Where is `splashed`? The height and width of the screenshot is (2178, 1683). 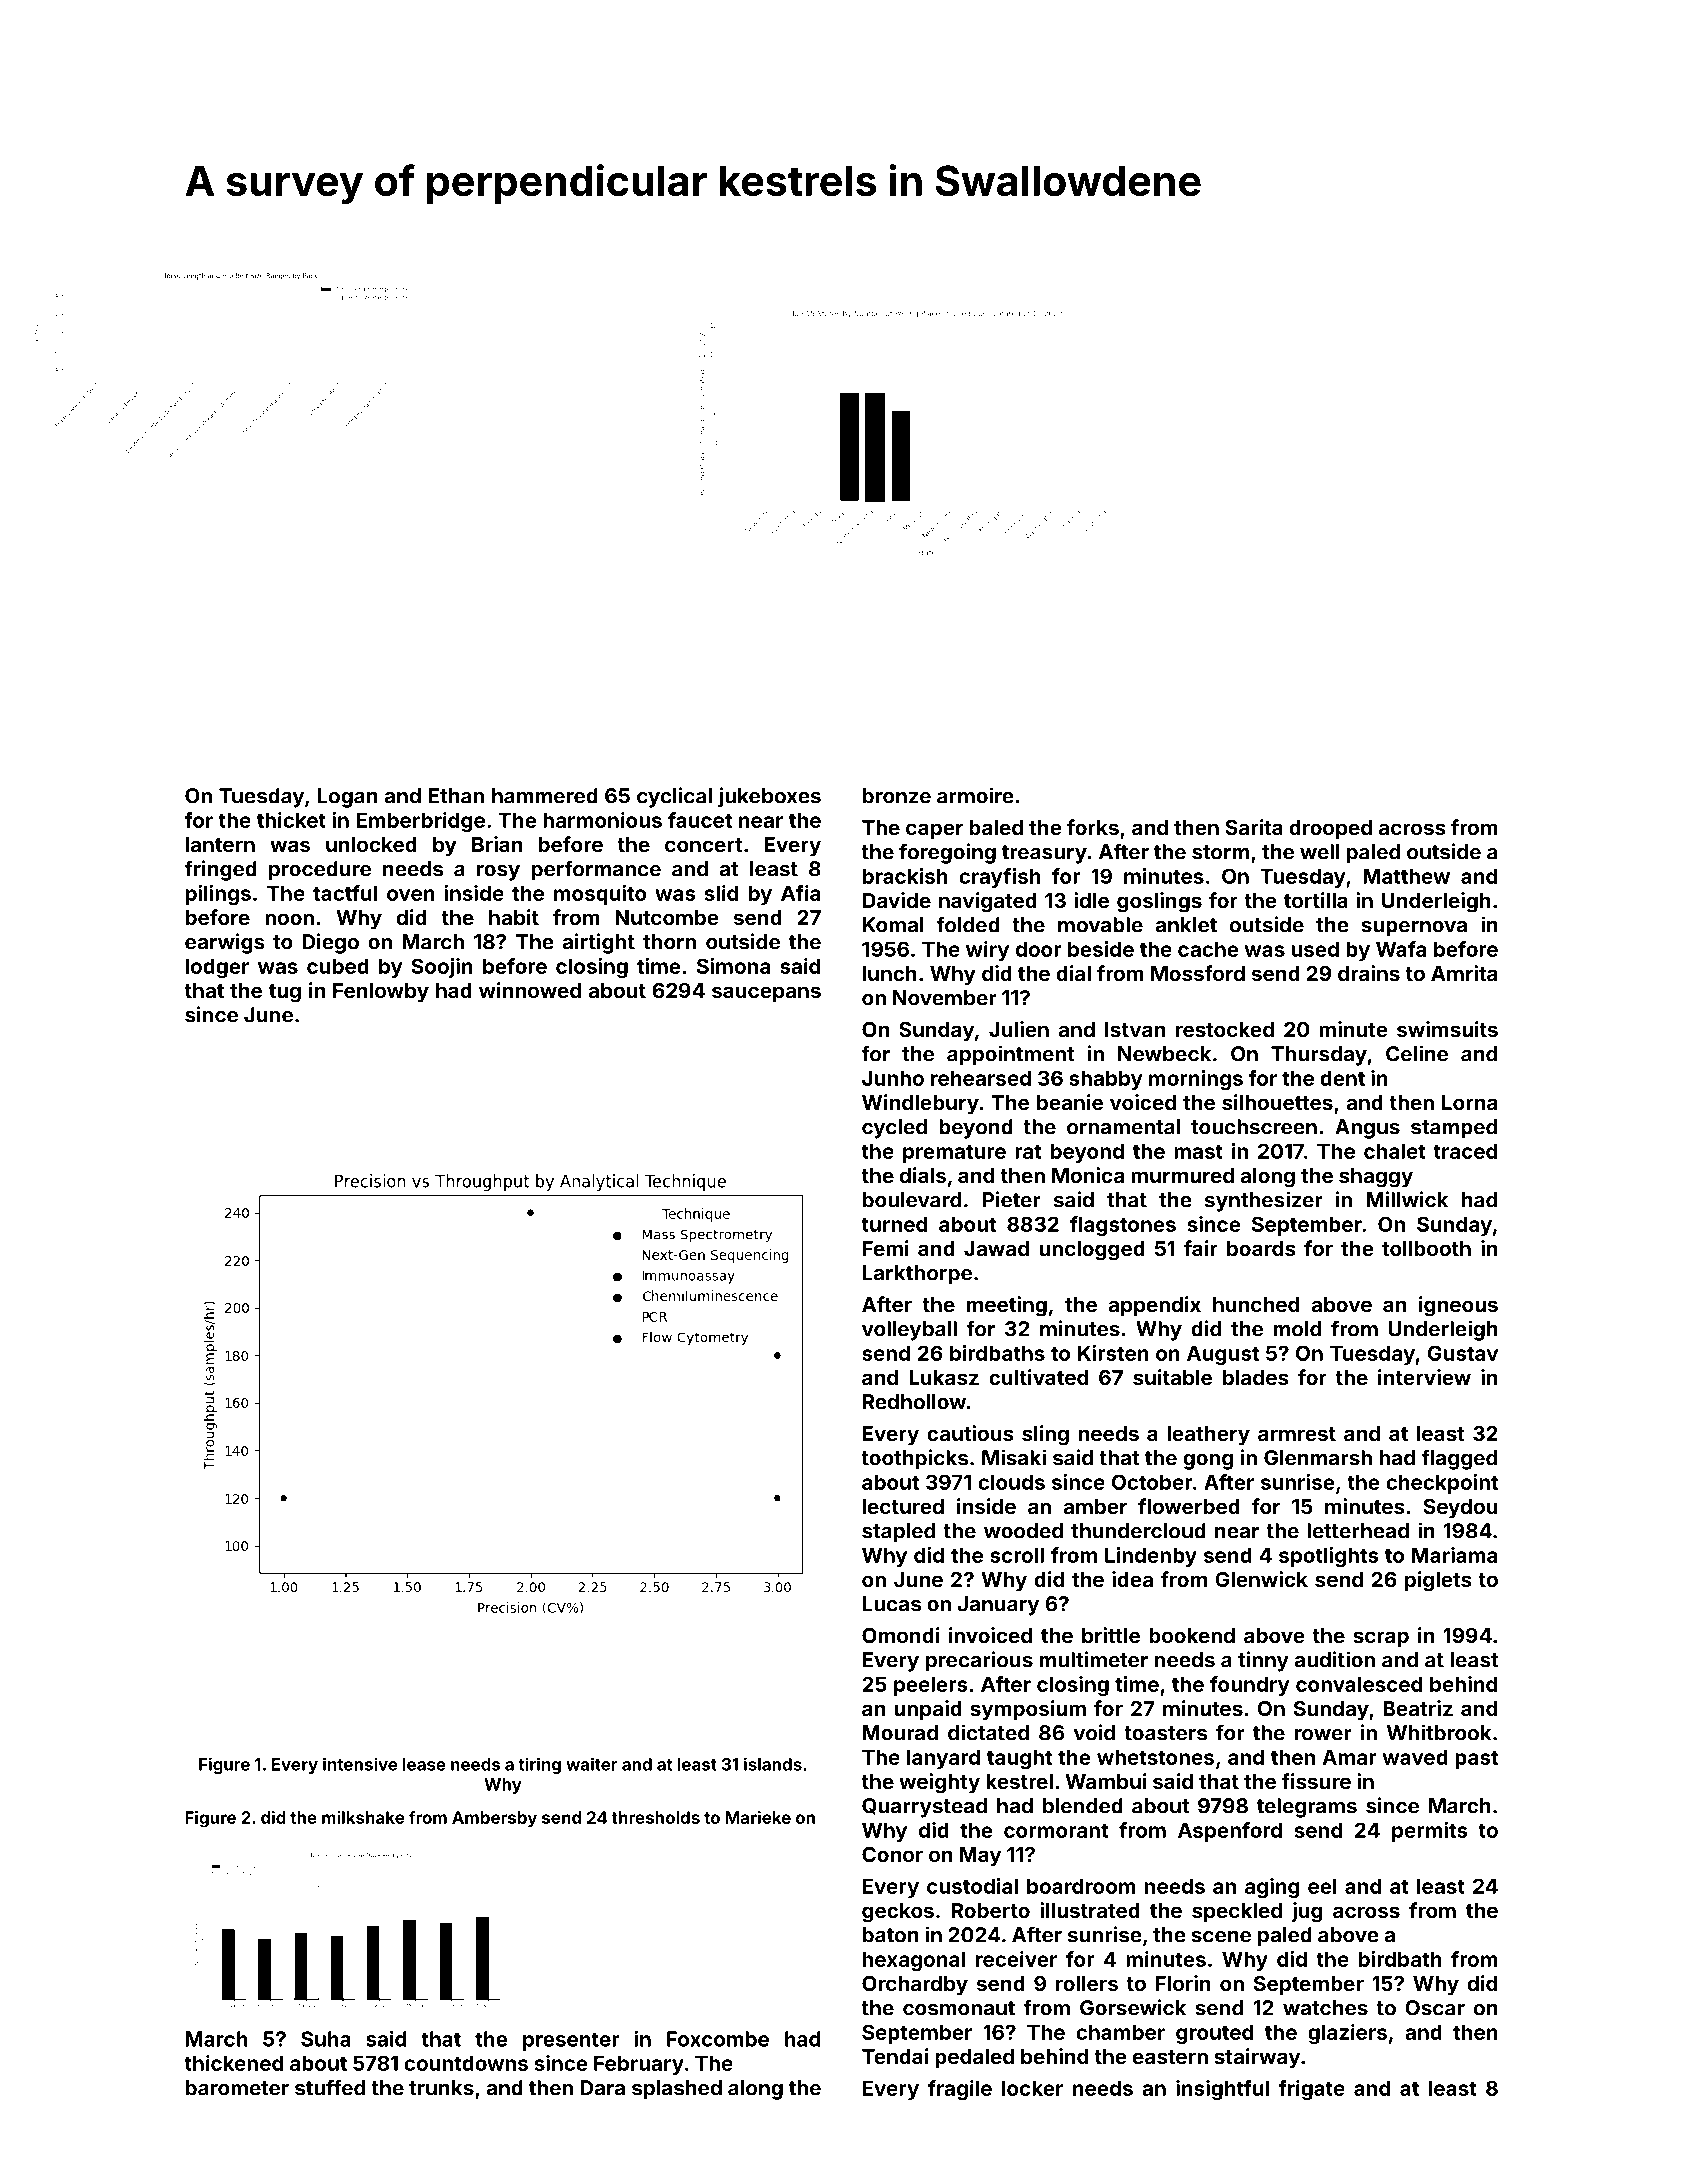 splashed is located at coordinates (677, 2090).
